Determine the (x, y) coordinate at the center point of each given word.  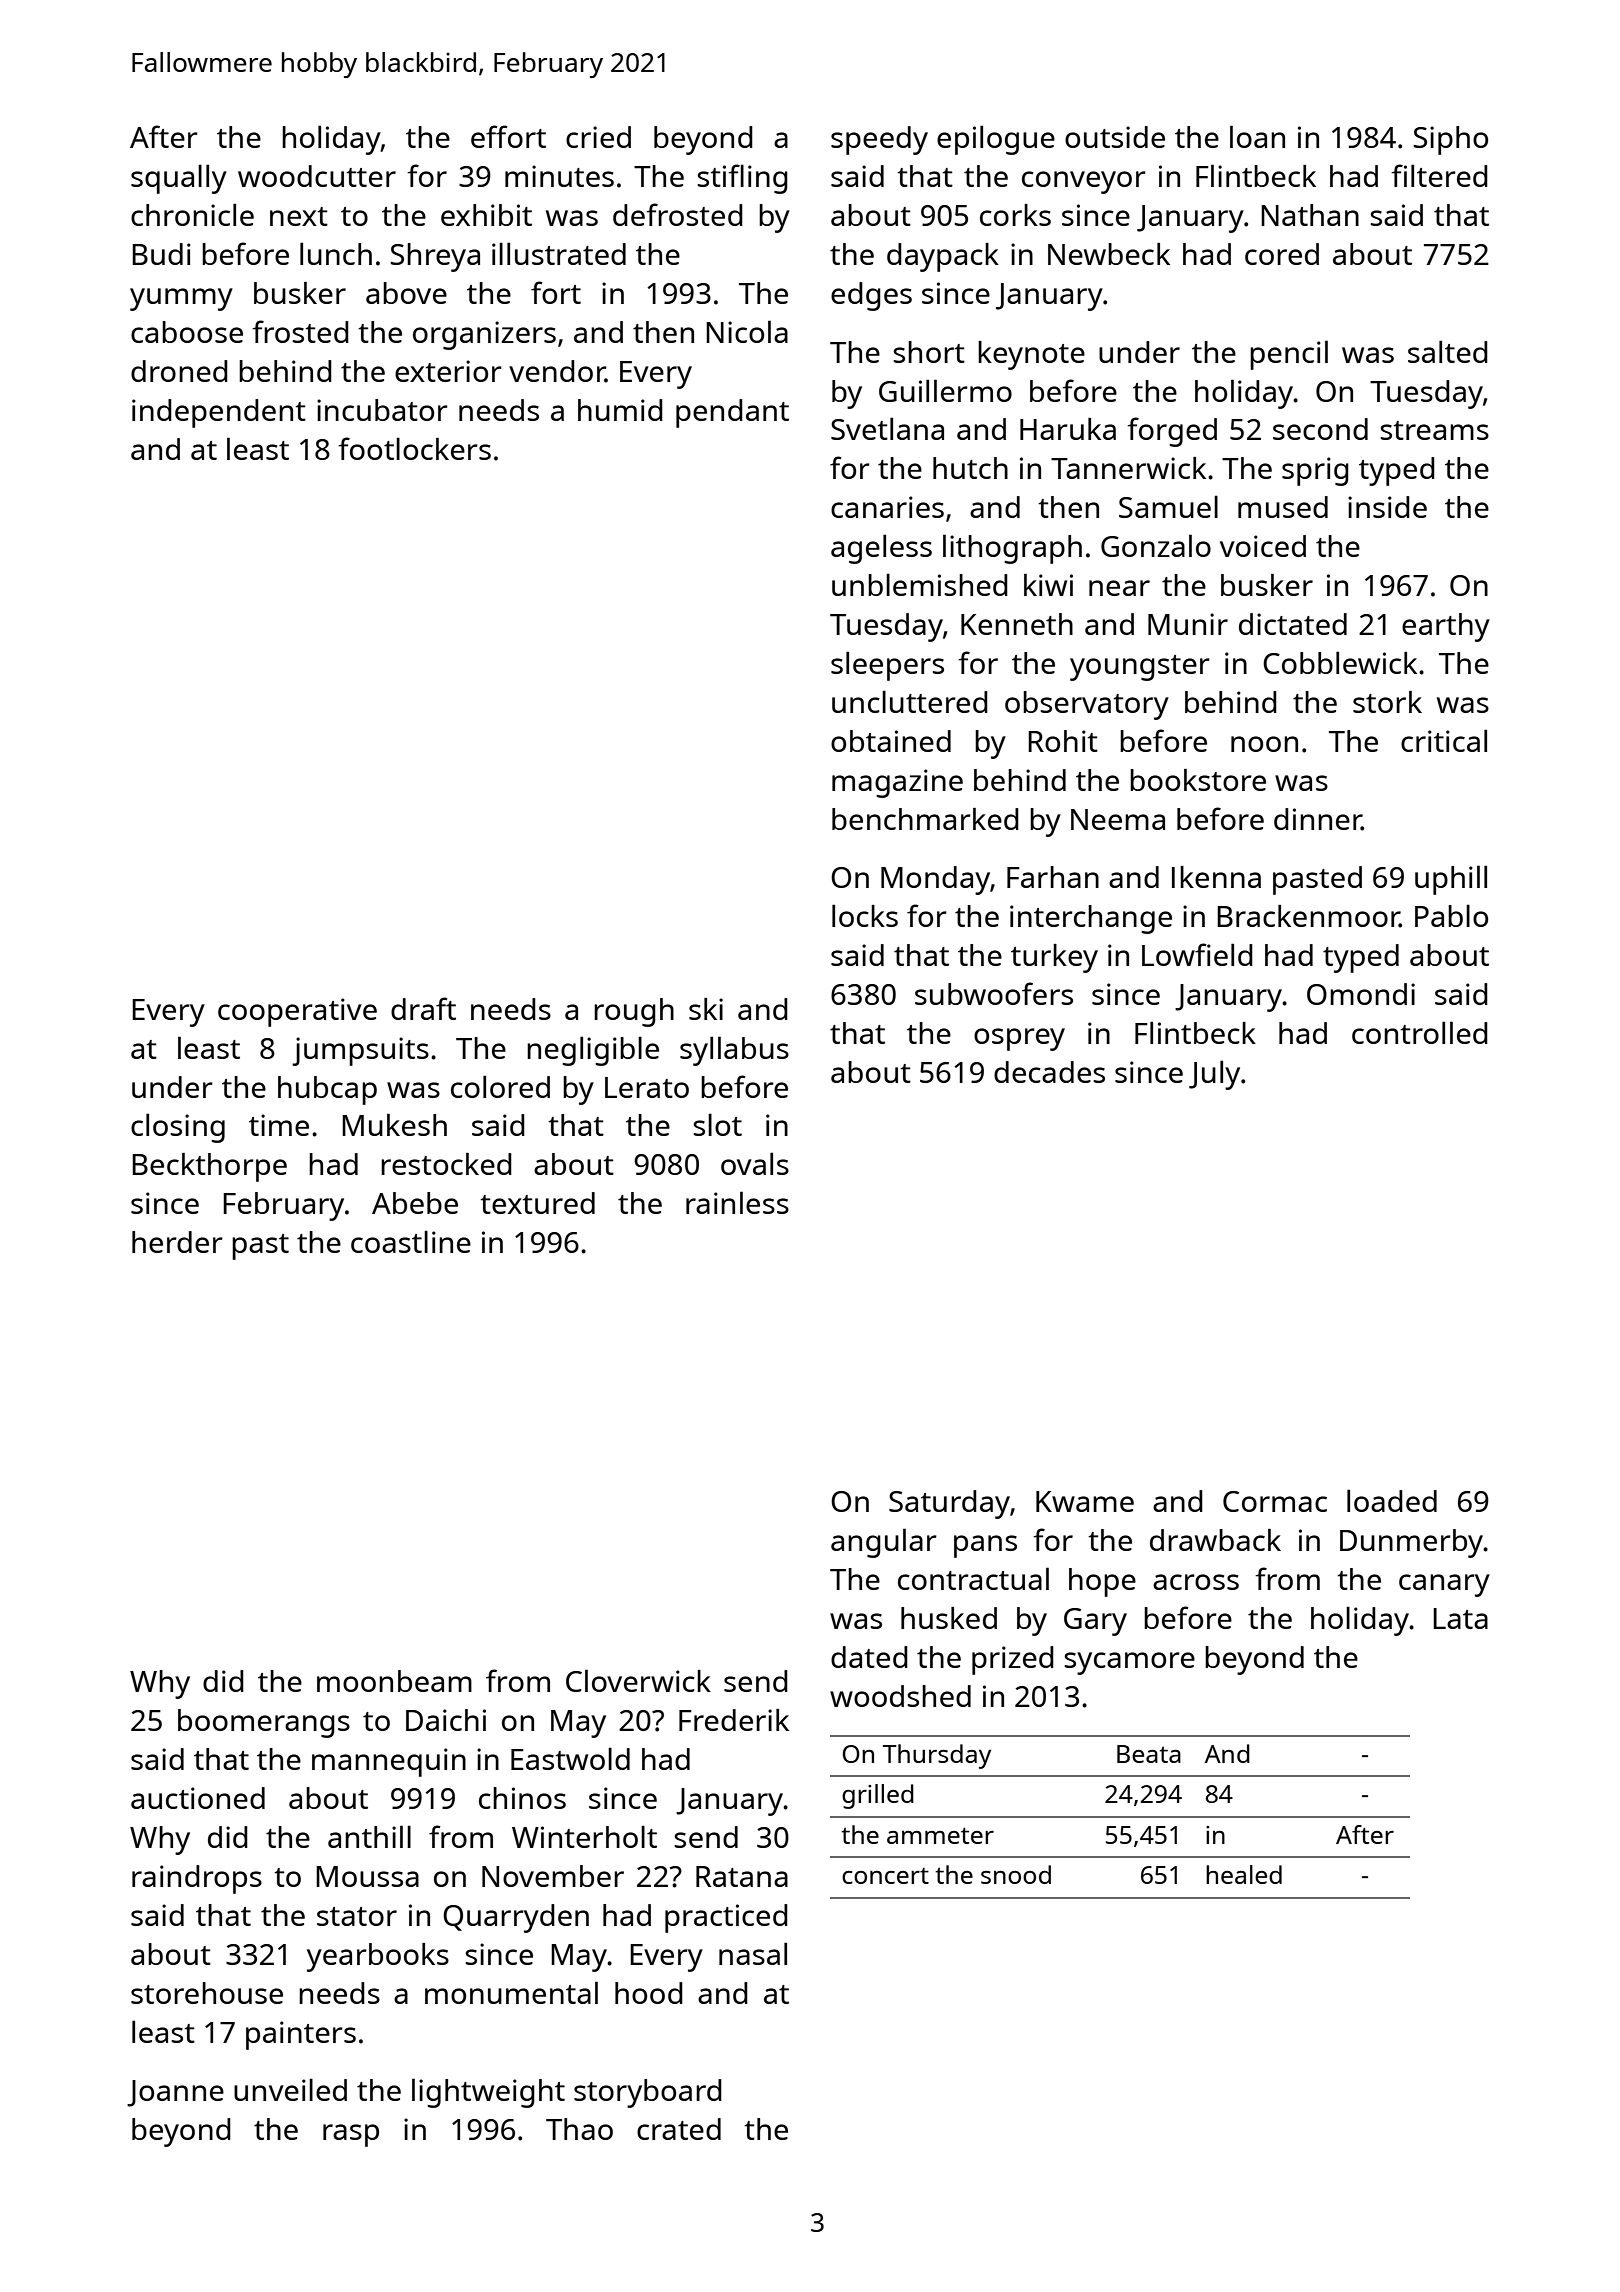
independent (219, 413)
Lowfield (1197, 954)
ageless (881, 549)
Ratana (742, 1876)
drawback (1215, 1540)
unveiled (290, 2089)
